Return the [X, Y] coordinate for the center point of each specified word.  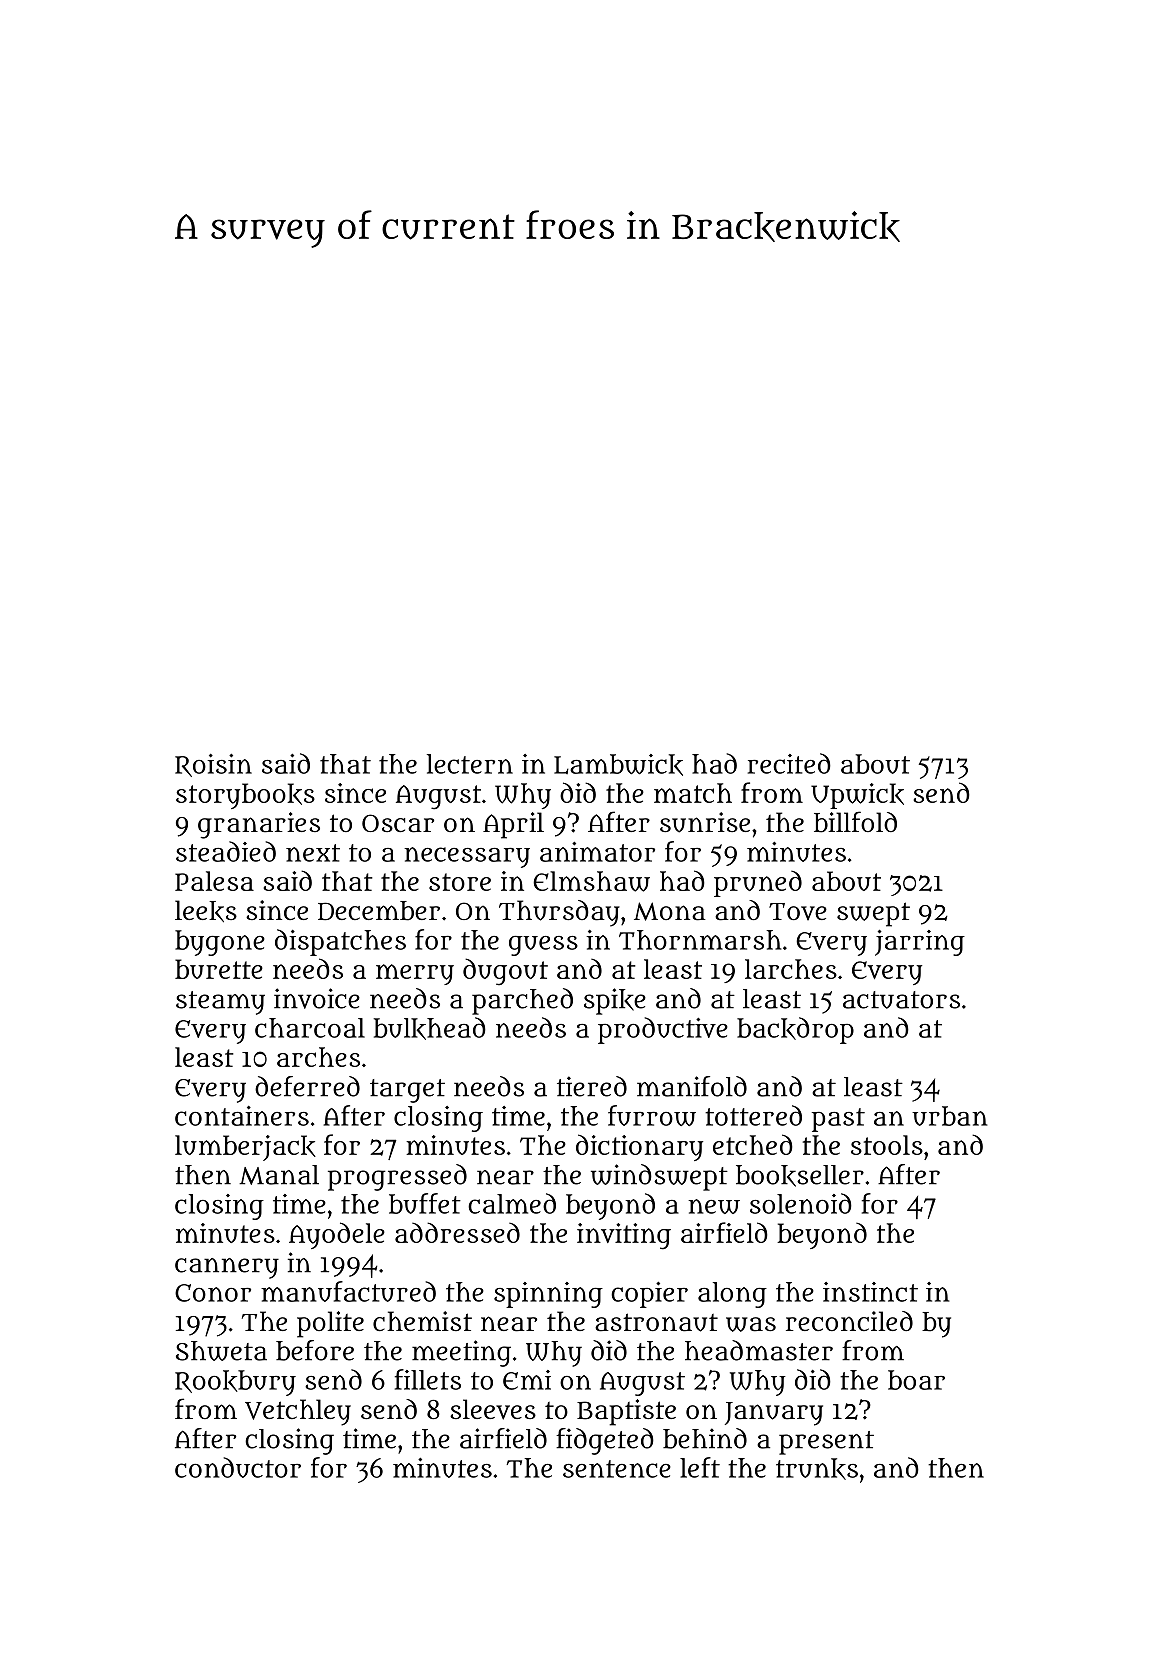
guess [543, 946]
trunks [817, 1469]
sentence [617, 1469]
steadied [226, 851]
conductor [238, 1467]
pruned [758, 884]
